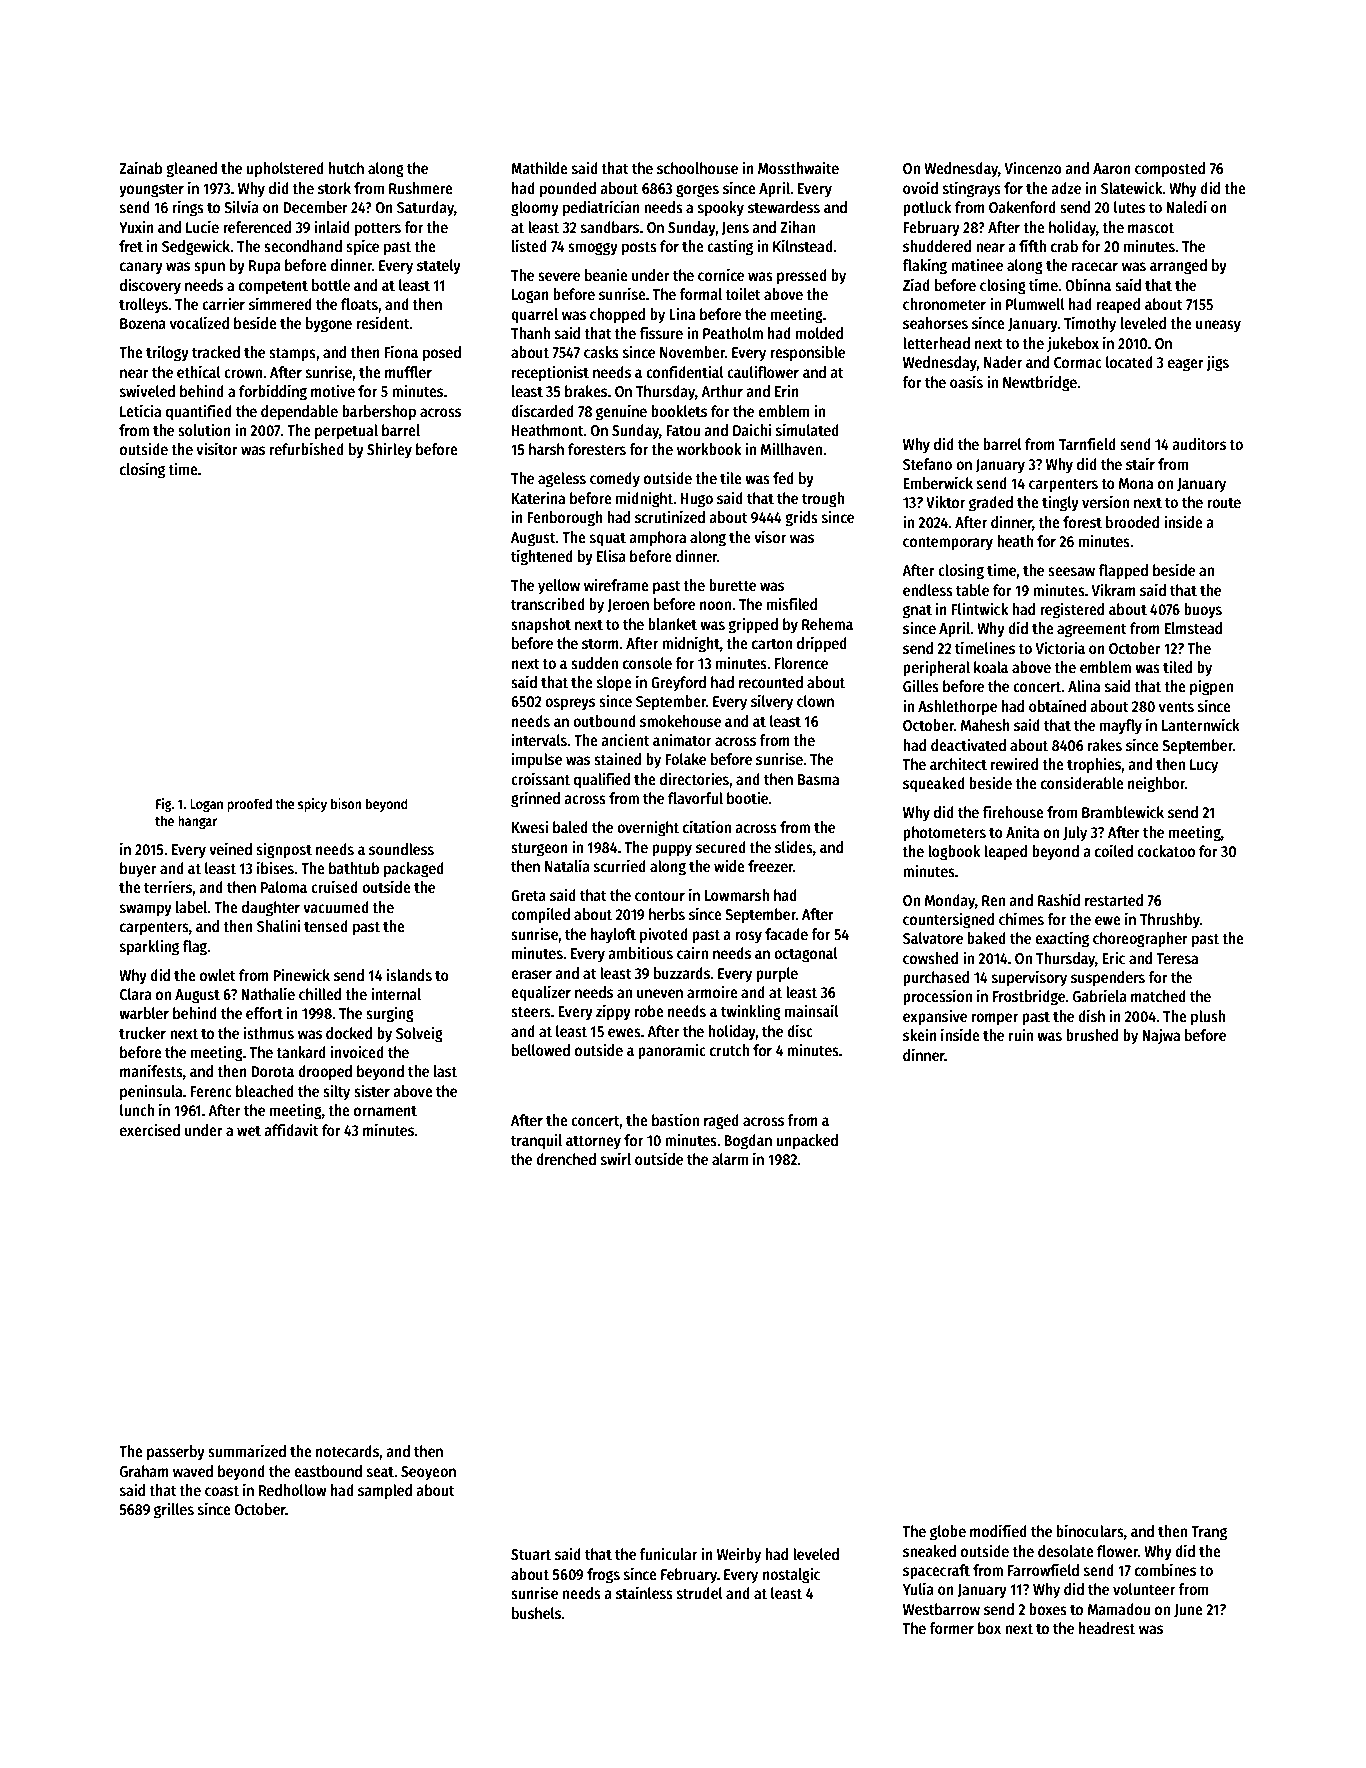  I want to click on Fenborough, so click(565, 519).
